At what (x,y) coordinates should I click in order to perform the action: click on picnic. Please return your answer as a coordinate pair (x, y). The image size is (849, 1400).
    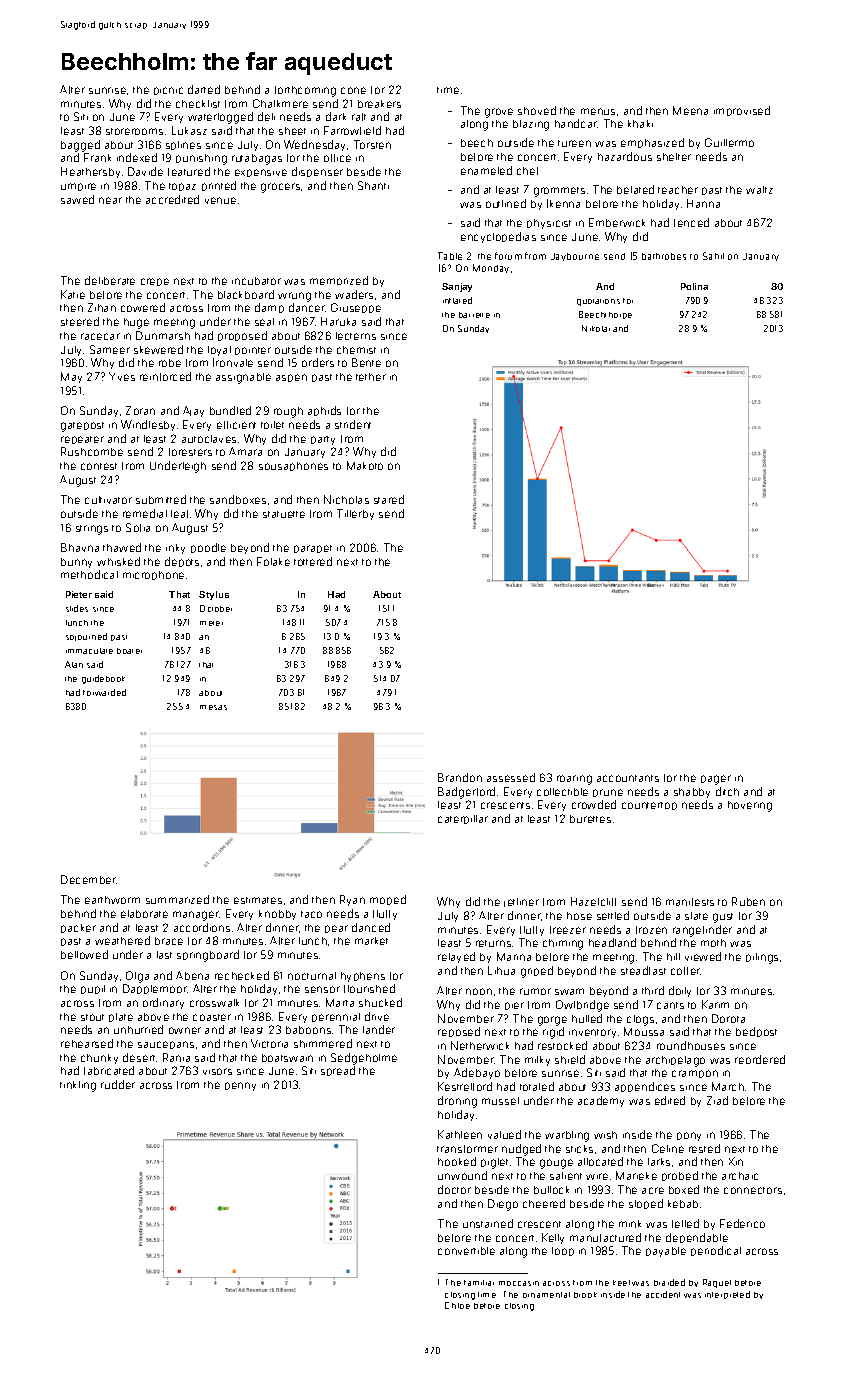
    Looking at the image, I should click on (168, 91).
